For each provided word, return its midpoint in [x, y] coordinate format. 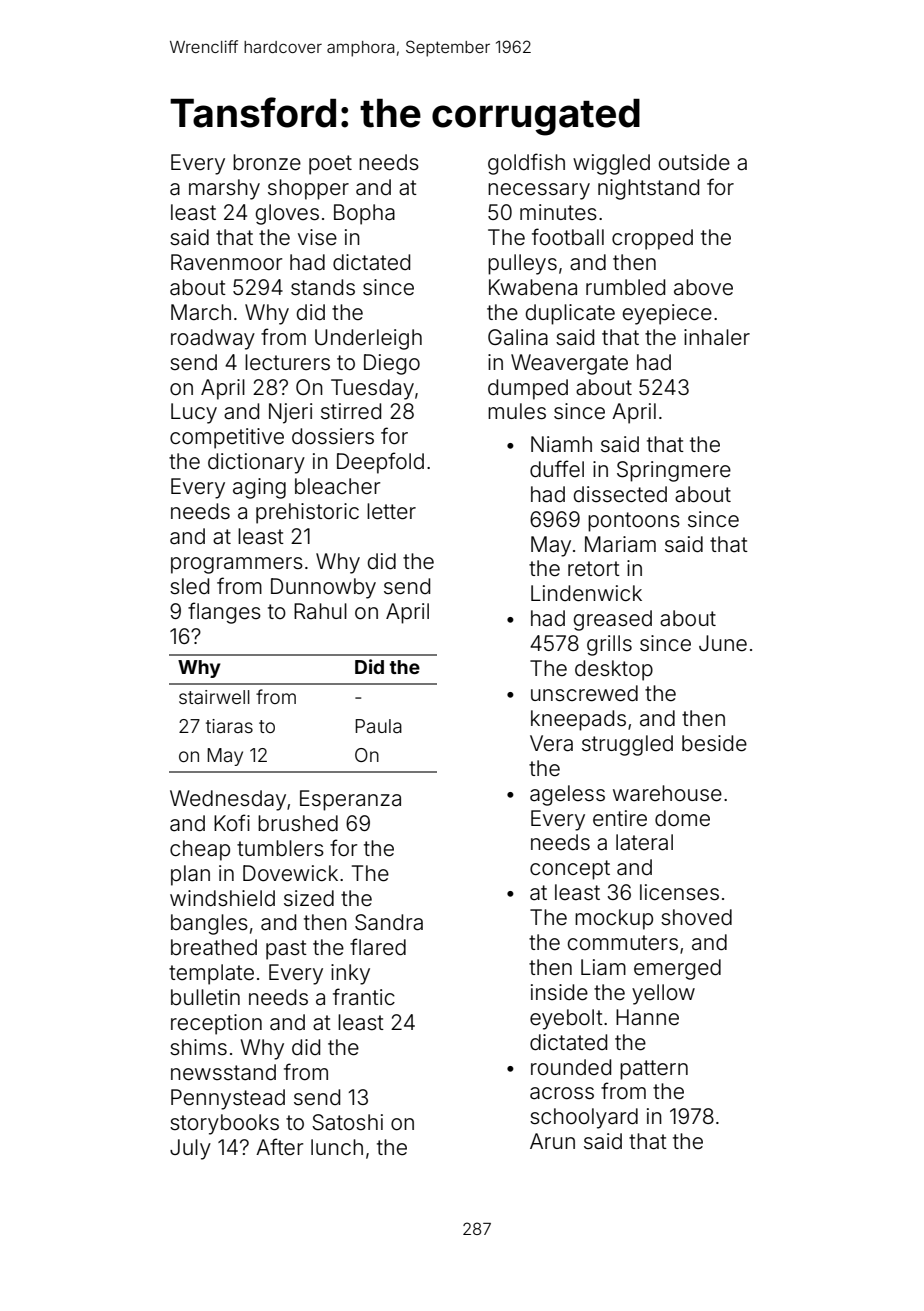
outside [694, 162]
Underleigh [368, 339]
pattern [654, 1070]
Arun [552, 1141]
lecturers [287, 362]
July [190, 1149]
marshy [224, 189]
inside [559, 992]
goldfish [526, 164]
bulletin [205, 997]
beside [714, 743]
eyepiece [667, 314]
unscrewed [584, 693]
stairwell [214, 697]
